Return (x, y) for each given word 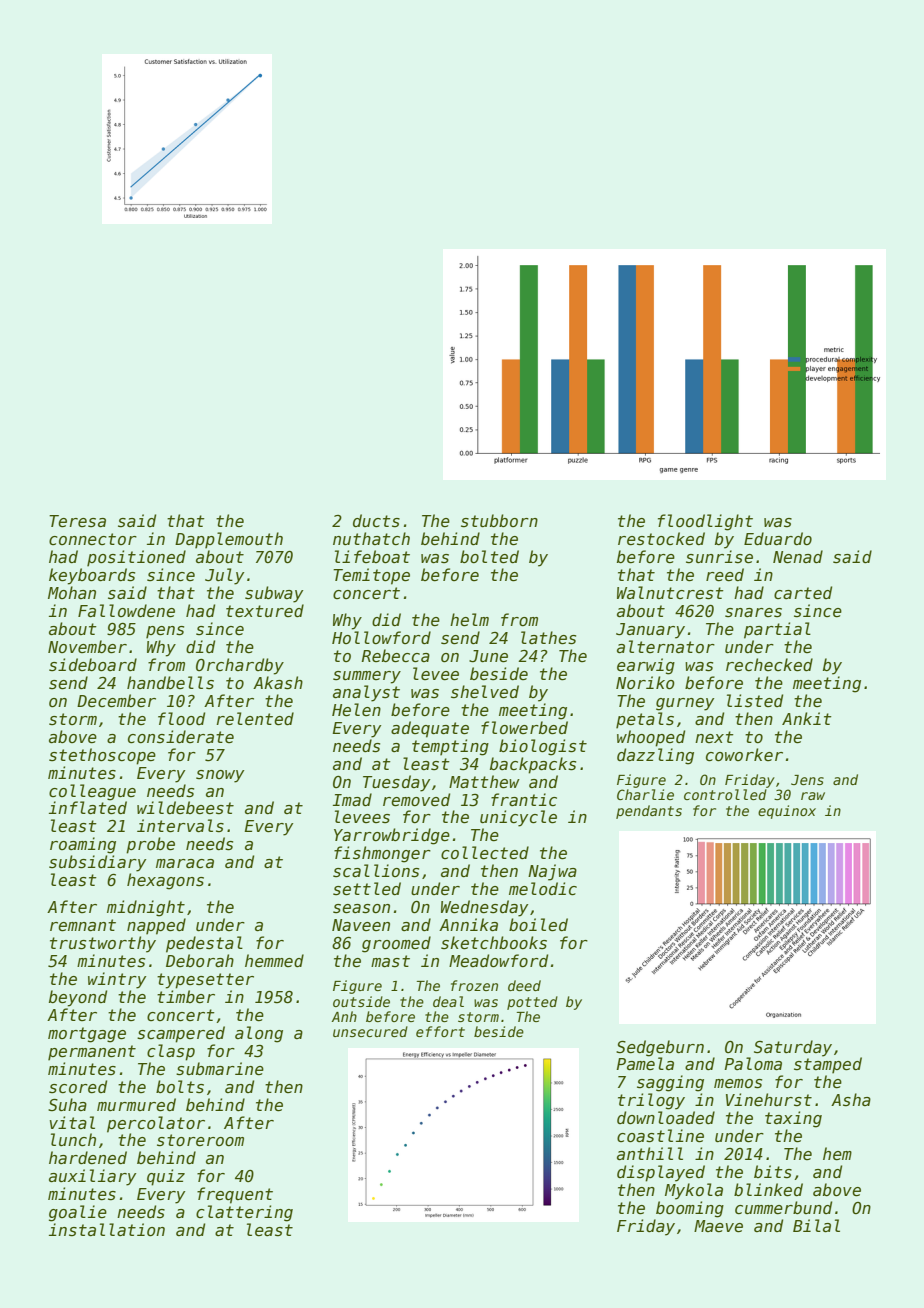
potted (532, 1003)
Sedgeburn (660, 1048)
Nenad (798, 557)
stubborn (499, 521)
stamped (828, 1065)
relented (255, 719)
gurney (685, 704)
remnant (83, 925)
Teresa (77, 521)
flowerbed (524, 728)
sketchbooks (494, 943)
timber (186, 997)
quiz (166, 1177)
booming (690, 1209)
